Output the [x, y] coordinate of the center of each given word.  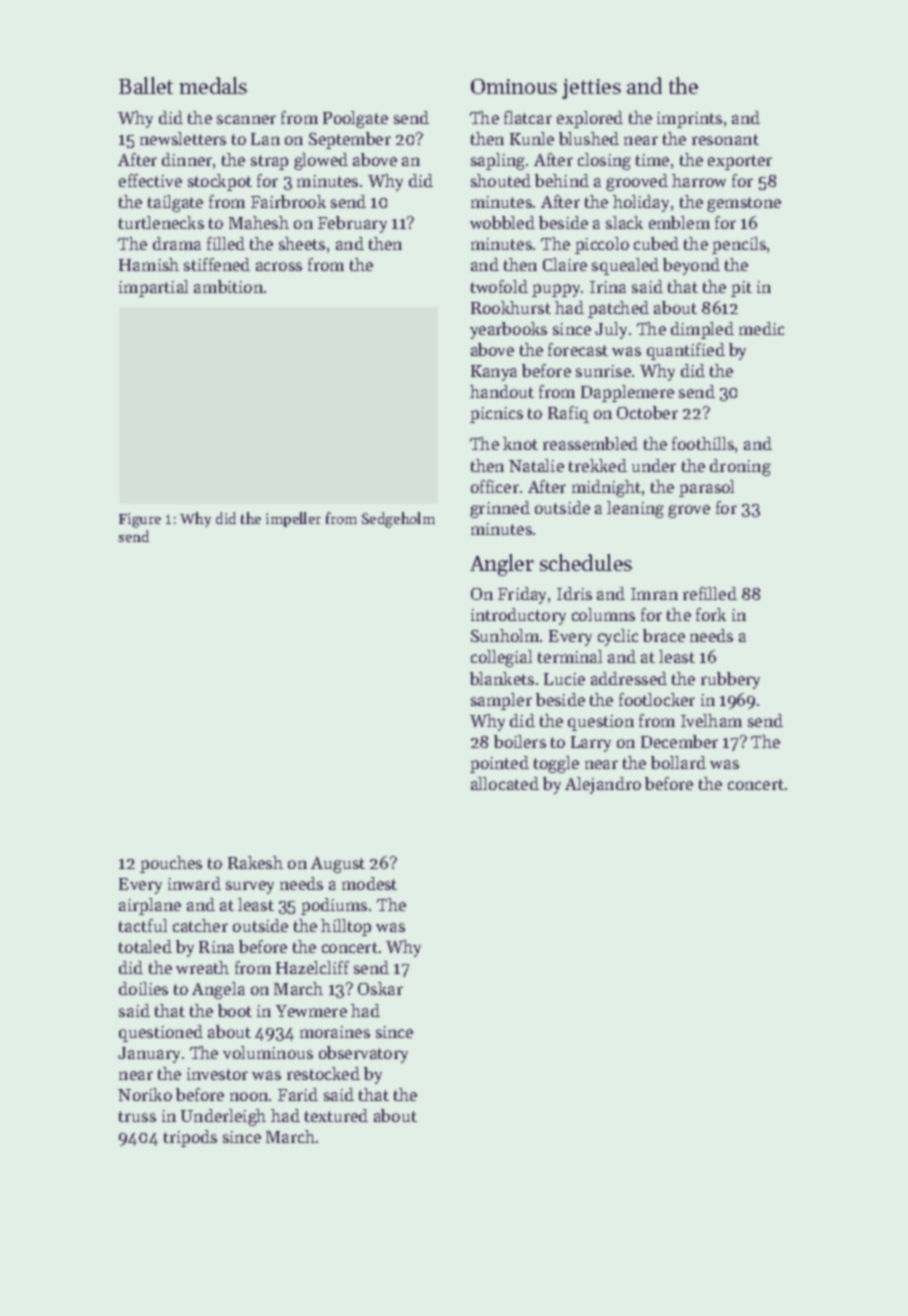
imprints [689, 120]
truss [137, 1116]
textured [336, 1115]
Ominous [514, 86]
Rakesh [255, 862]
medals [213, 85]
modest [369, 883]
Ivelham [711, 720]
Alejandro [603, 785]
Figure [140, 520]
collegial [501, 658]
